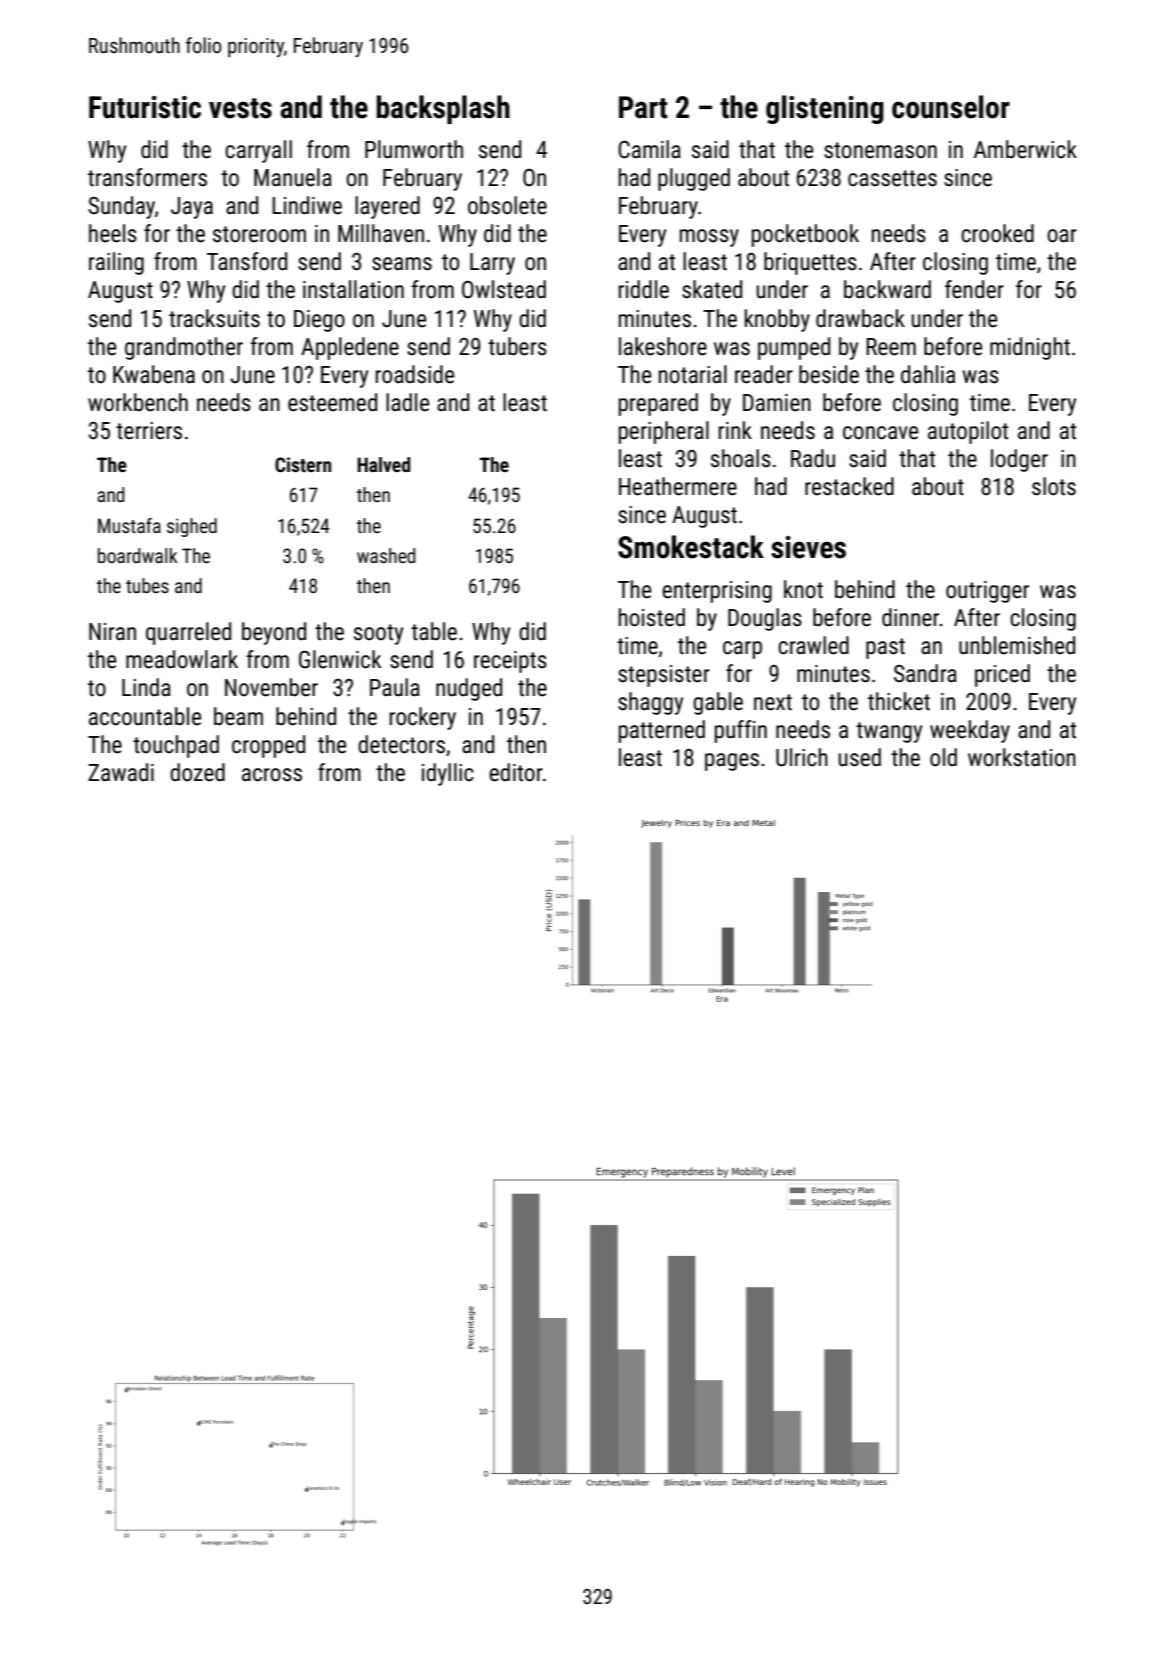 The image size is (1165, 1654). I want to click on counselor, so click(951, 107).
